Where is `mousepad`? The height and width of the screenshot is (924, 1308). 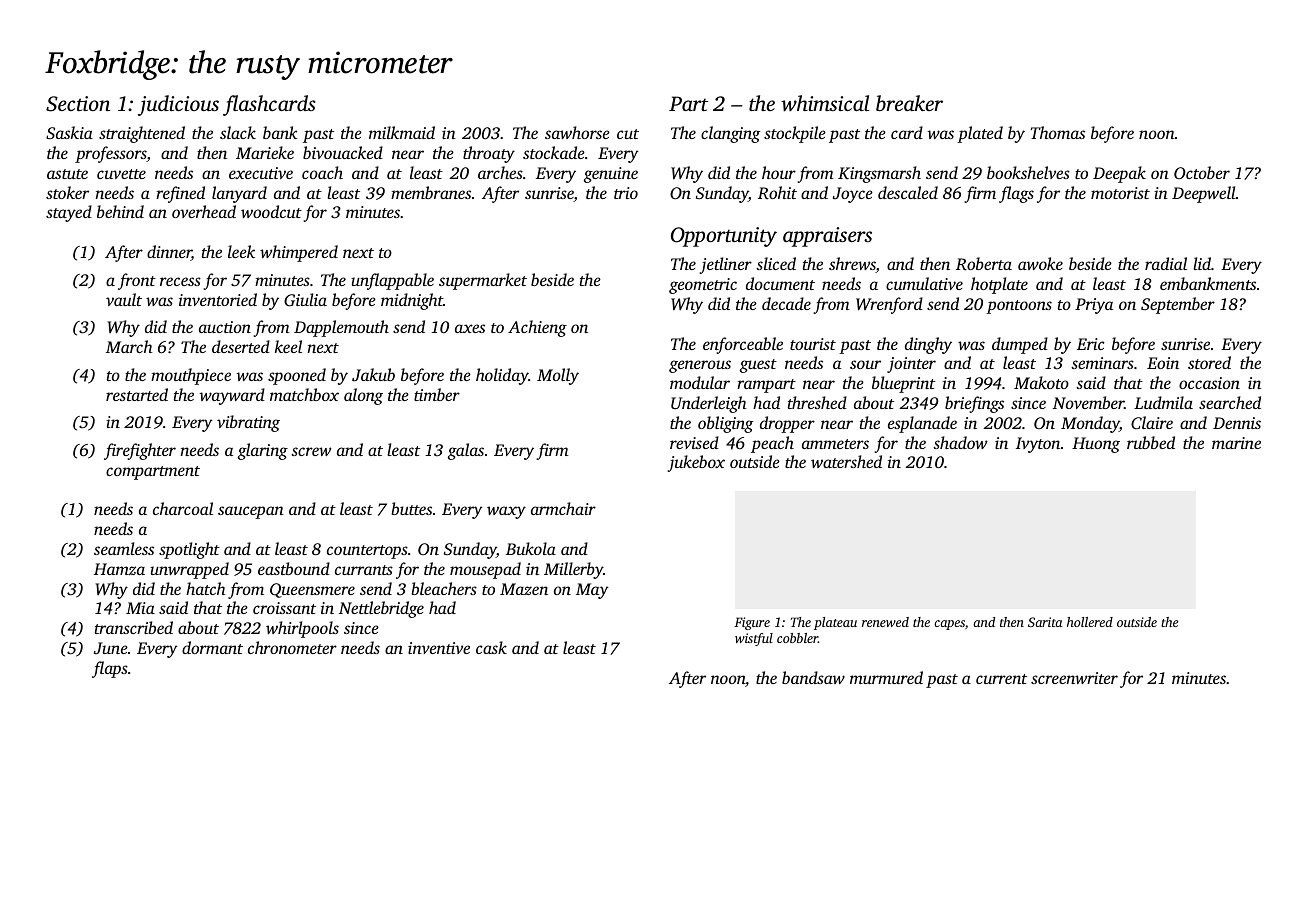
mousepad is located at coordinates (485, 570).
